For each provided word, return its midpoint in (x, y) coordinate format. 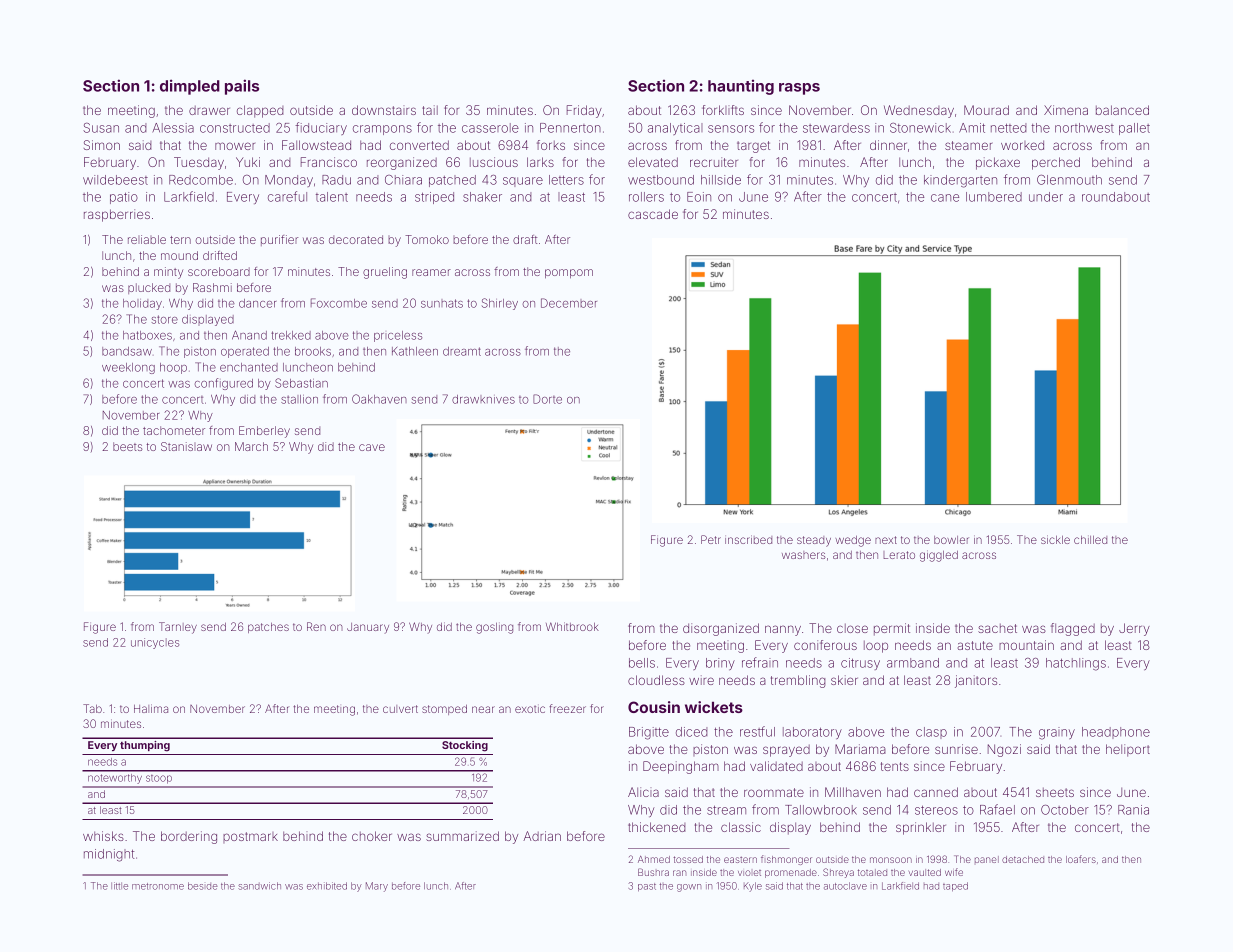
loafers (1081, 859)
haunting (741, 87)
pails (242, 87)
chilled (1090, 540)
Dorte (547, 399)
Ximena (1066, 110)
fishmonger (786, 860)
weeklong (128, 368)
